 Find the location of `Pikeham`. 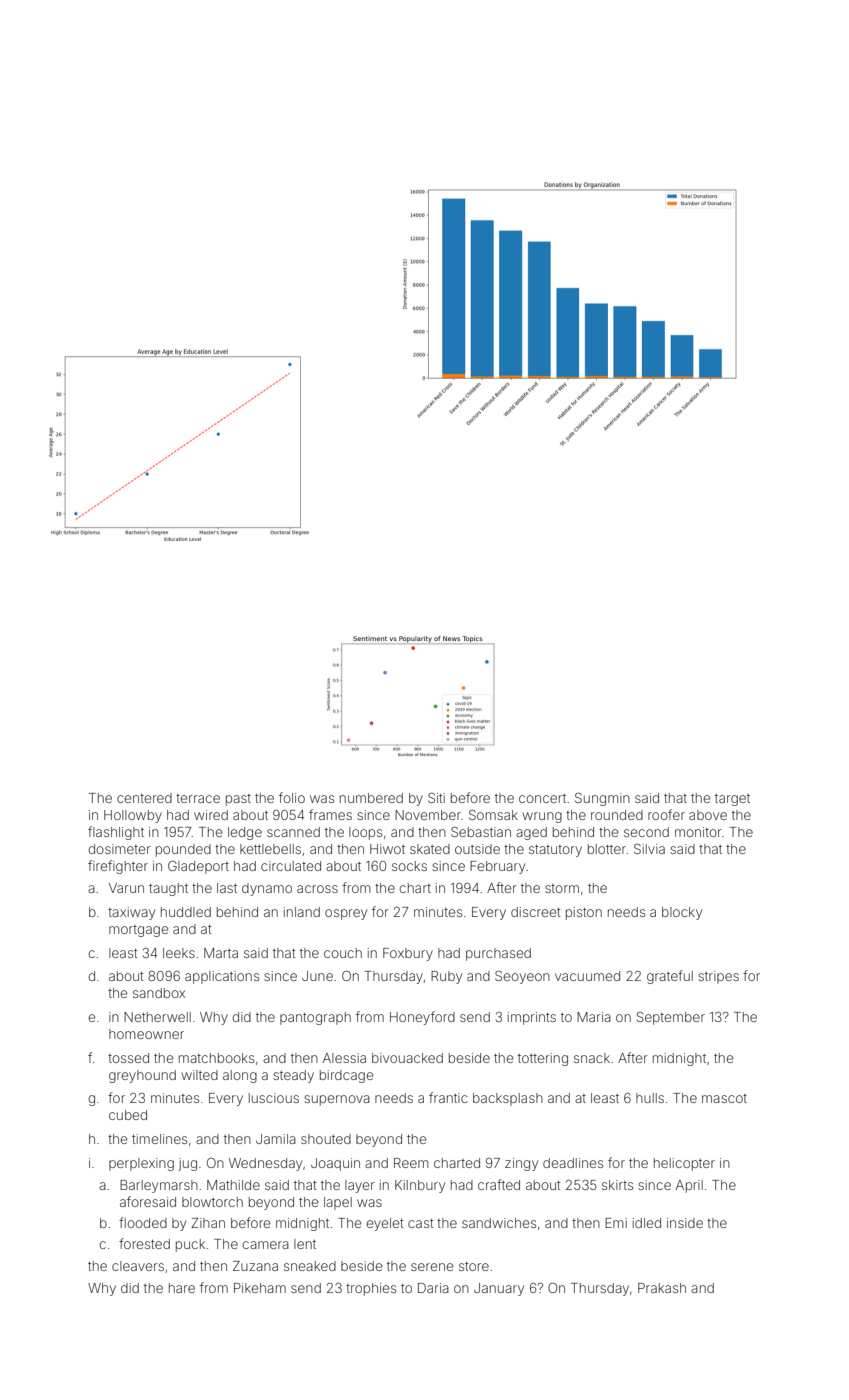

Pikeham is located at coordinates (260, 1288).
